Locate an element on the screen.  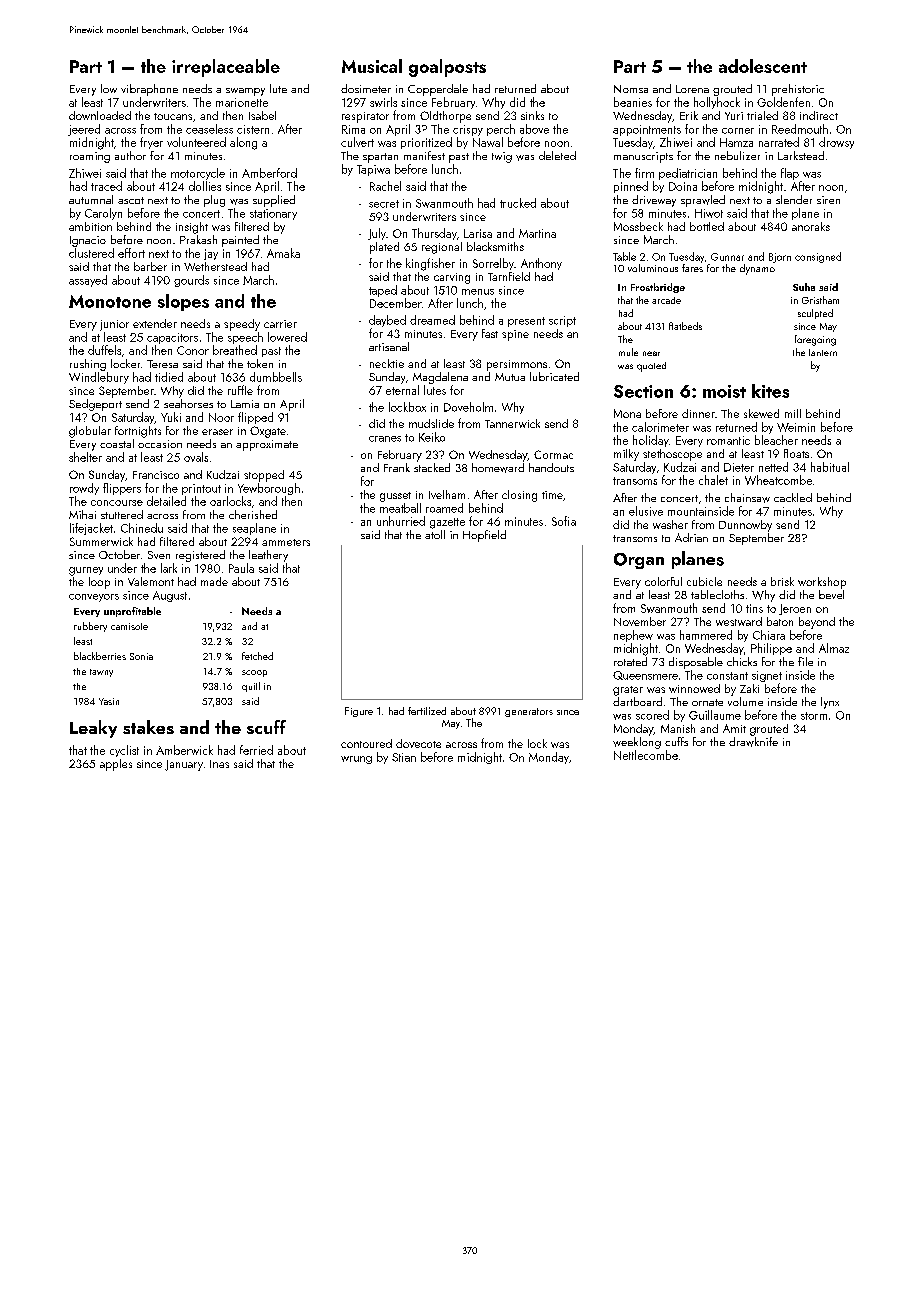
motorcycle is located at coordinates (198, 174).
